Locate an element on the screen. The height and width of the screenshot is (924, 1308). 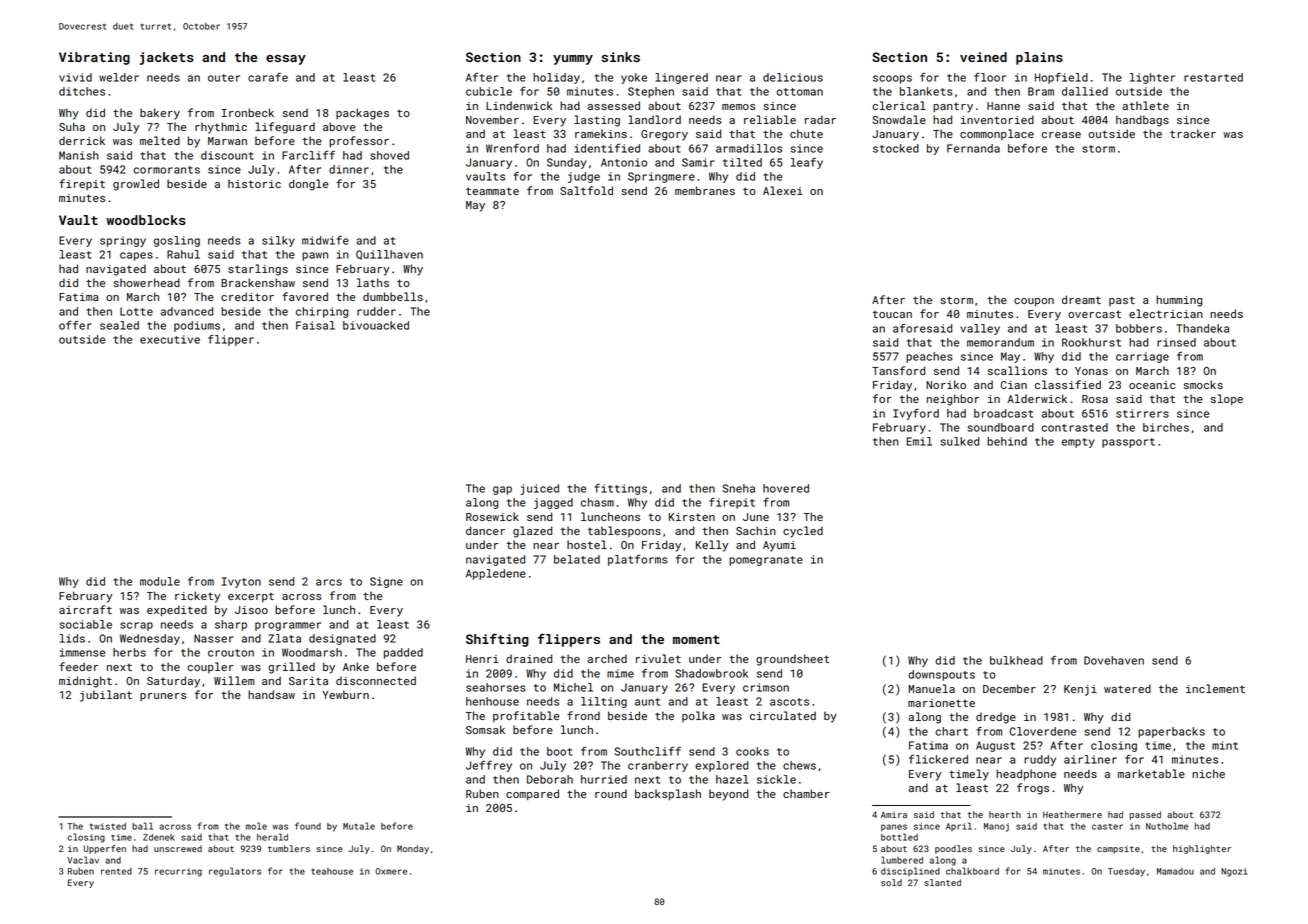
Mamadou is located at coordinates (1175, 871).
